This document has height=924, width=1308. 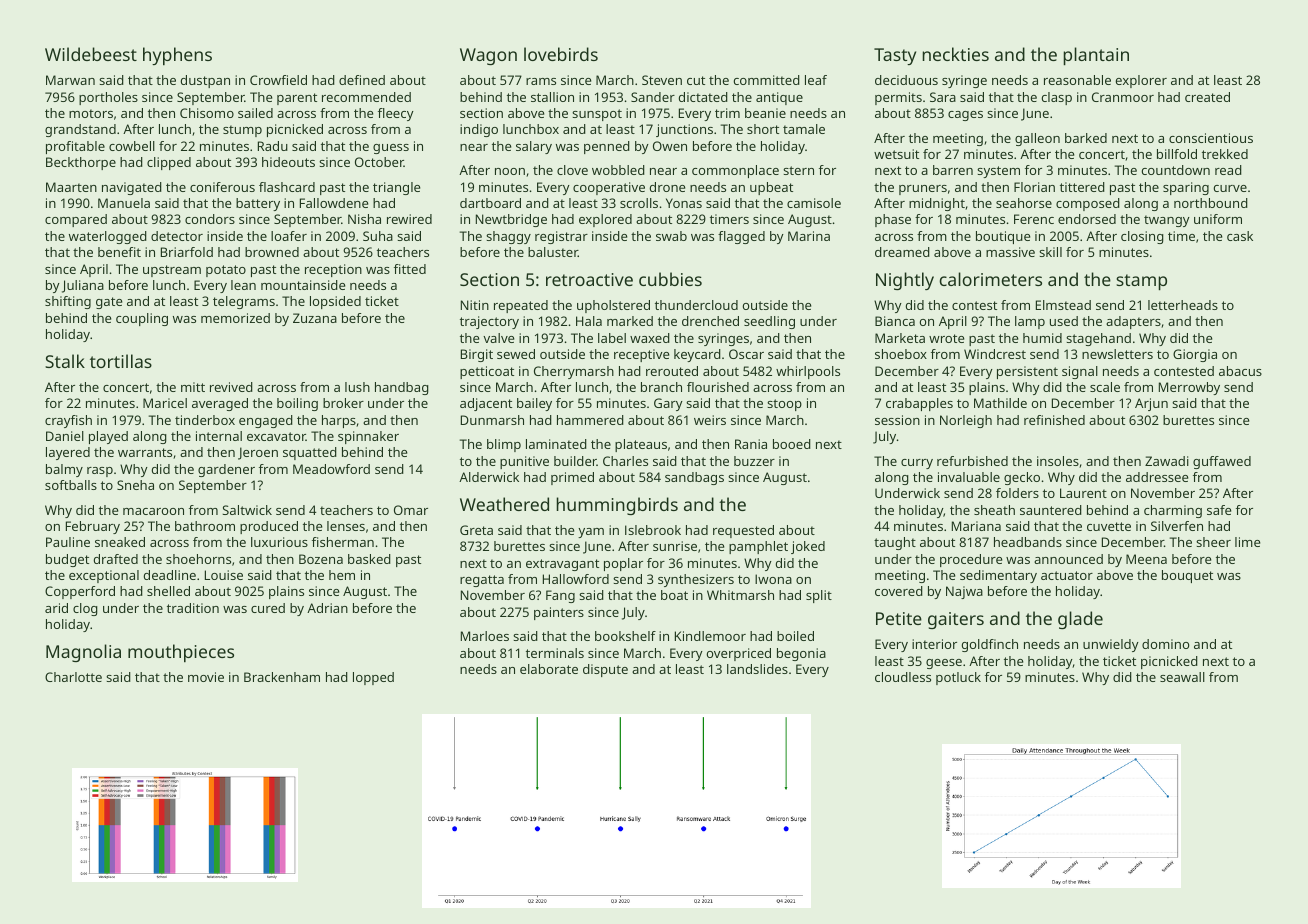 What do you see at coordinates (905, 281) in the document?
I see `Nightly` at bounding box center [905, 281].
